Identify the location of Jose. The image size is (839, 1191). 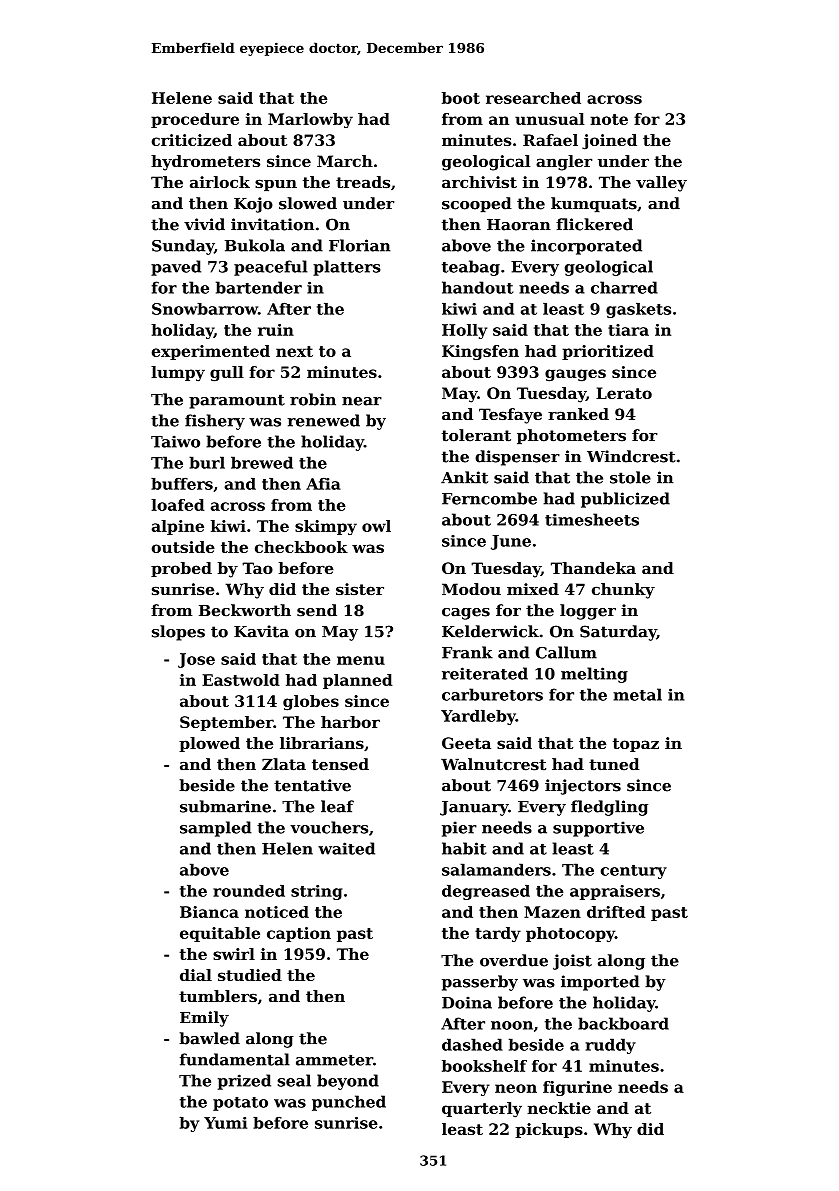
(196, 660).
